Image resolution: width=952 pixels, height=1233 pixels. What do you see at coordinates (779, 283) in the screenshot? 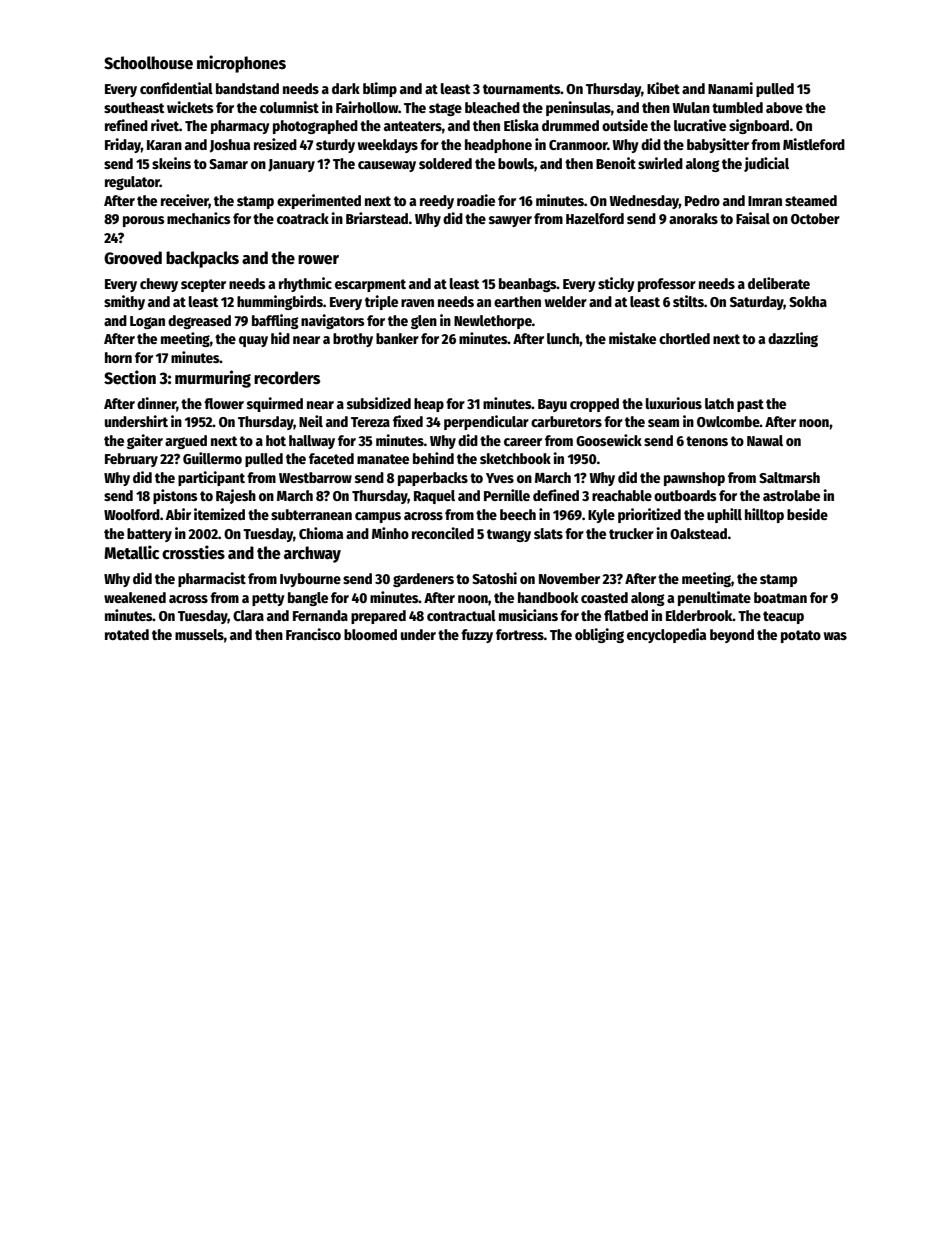
I see `deliberate` at bounding box center [779, 283].
